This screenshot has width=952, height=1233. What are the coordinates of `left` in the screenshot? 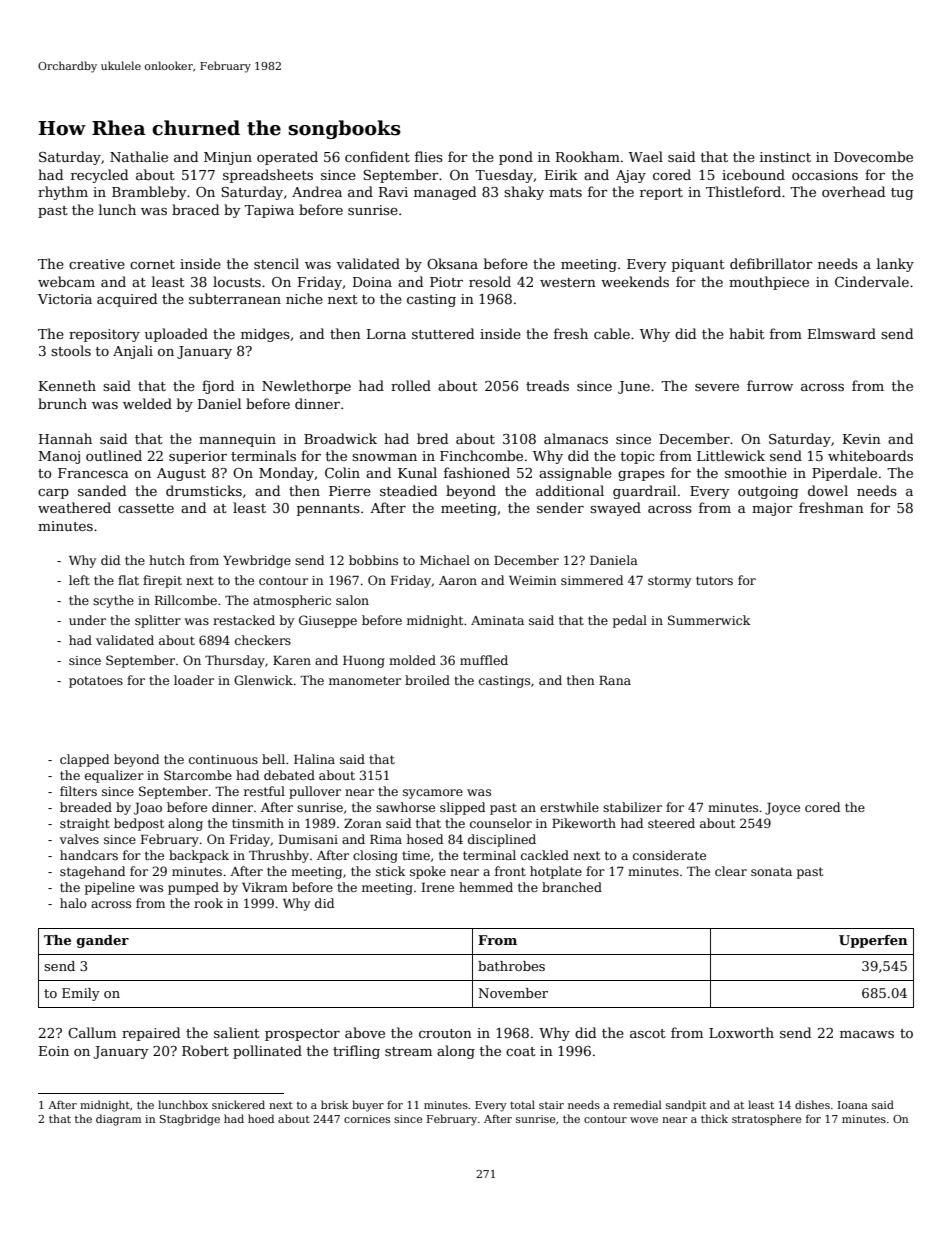 It's located at (79, 580).
